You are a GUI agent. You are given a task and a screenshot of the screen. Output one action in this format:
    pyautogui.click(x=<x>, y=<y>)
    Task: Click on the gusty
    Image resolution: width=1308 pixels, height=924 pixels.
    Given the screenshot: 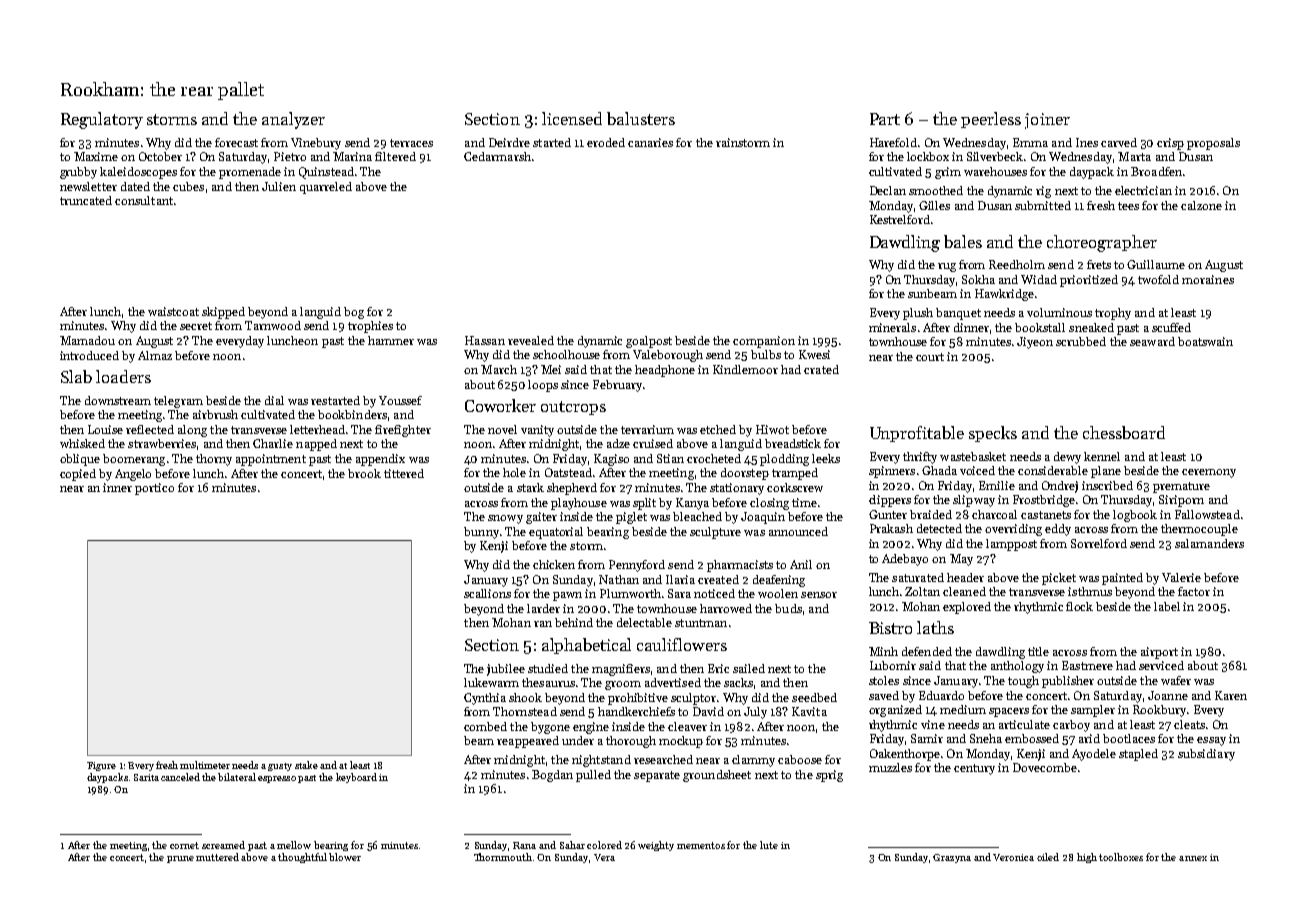 What is the action you would take?
    pyautogui.click(x=280, y=767)
